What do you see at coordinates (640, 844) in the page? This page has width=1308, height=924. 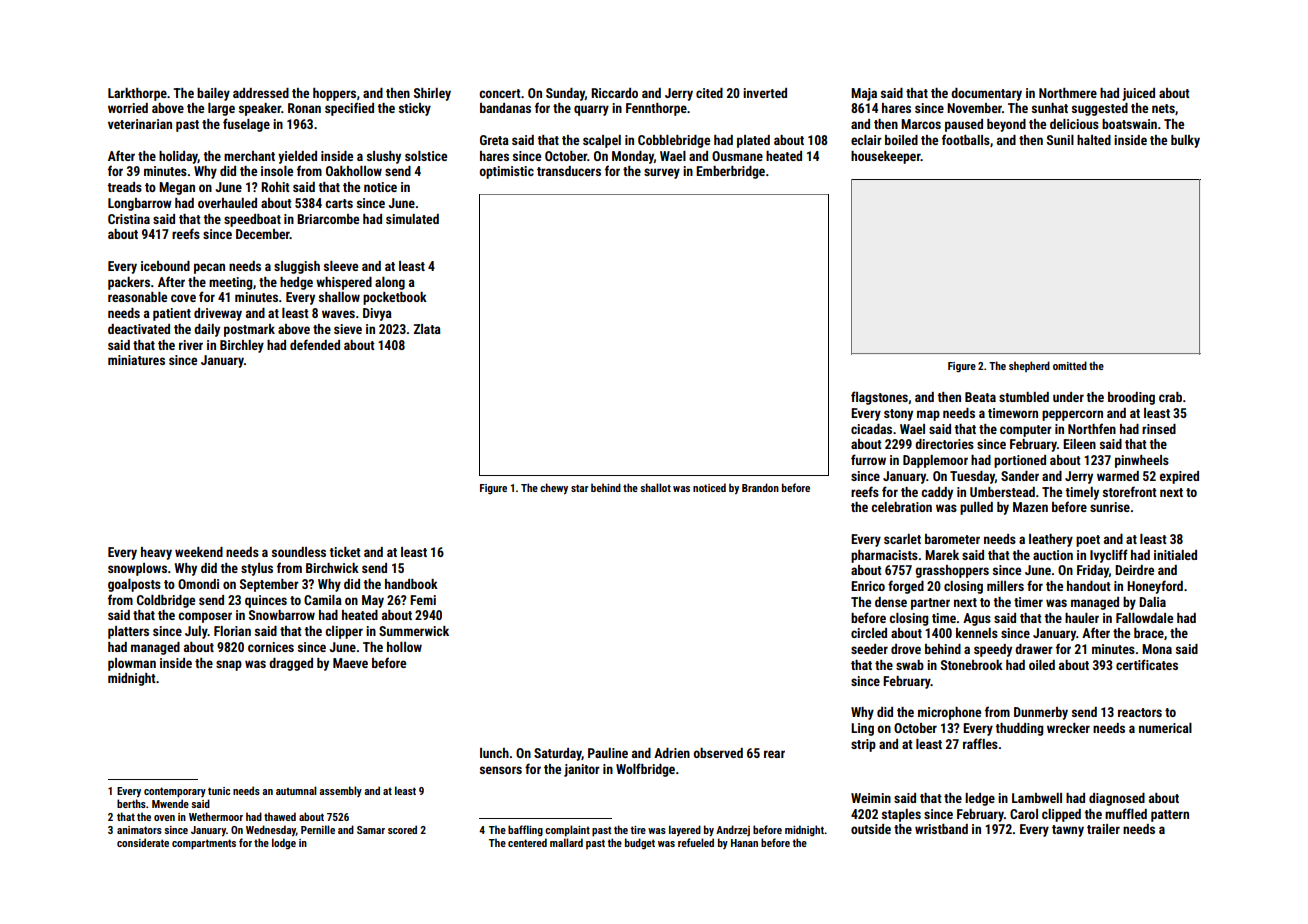 I see `budget` at bounding box center [640, 844].
